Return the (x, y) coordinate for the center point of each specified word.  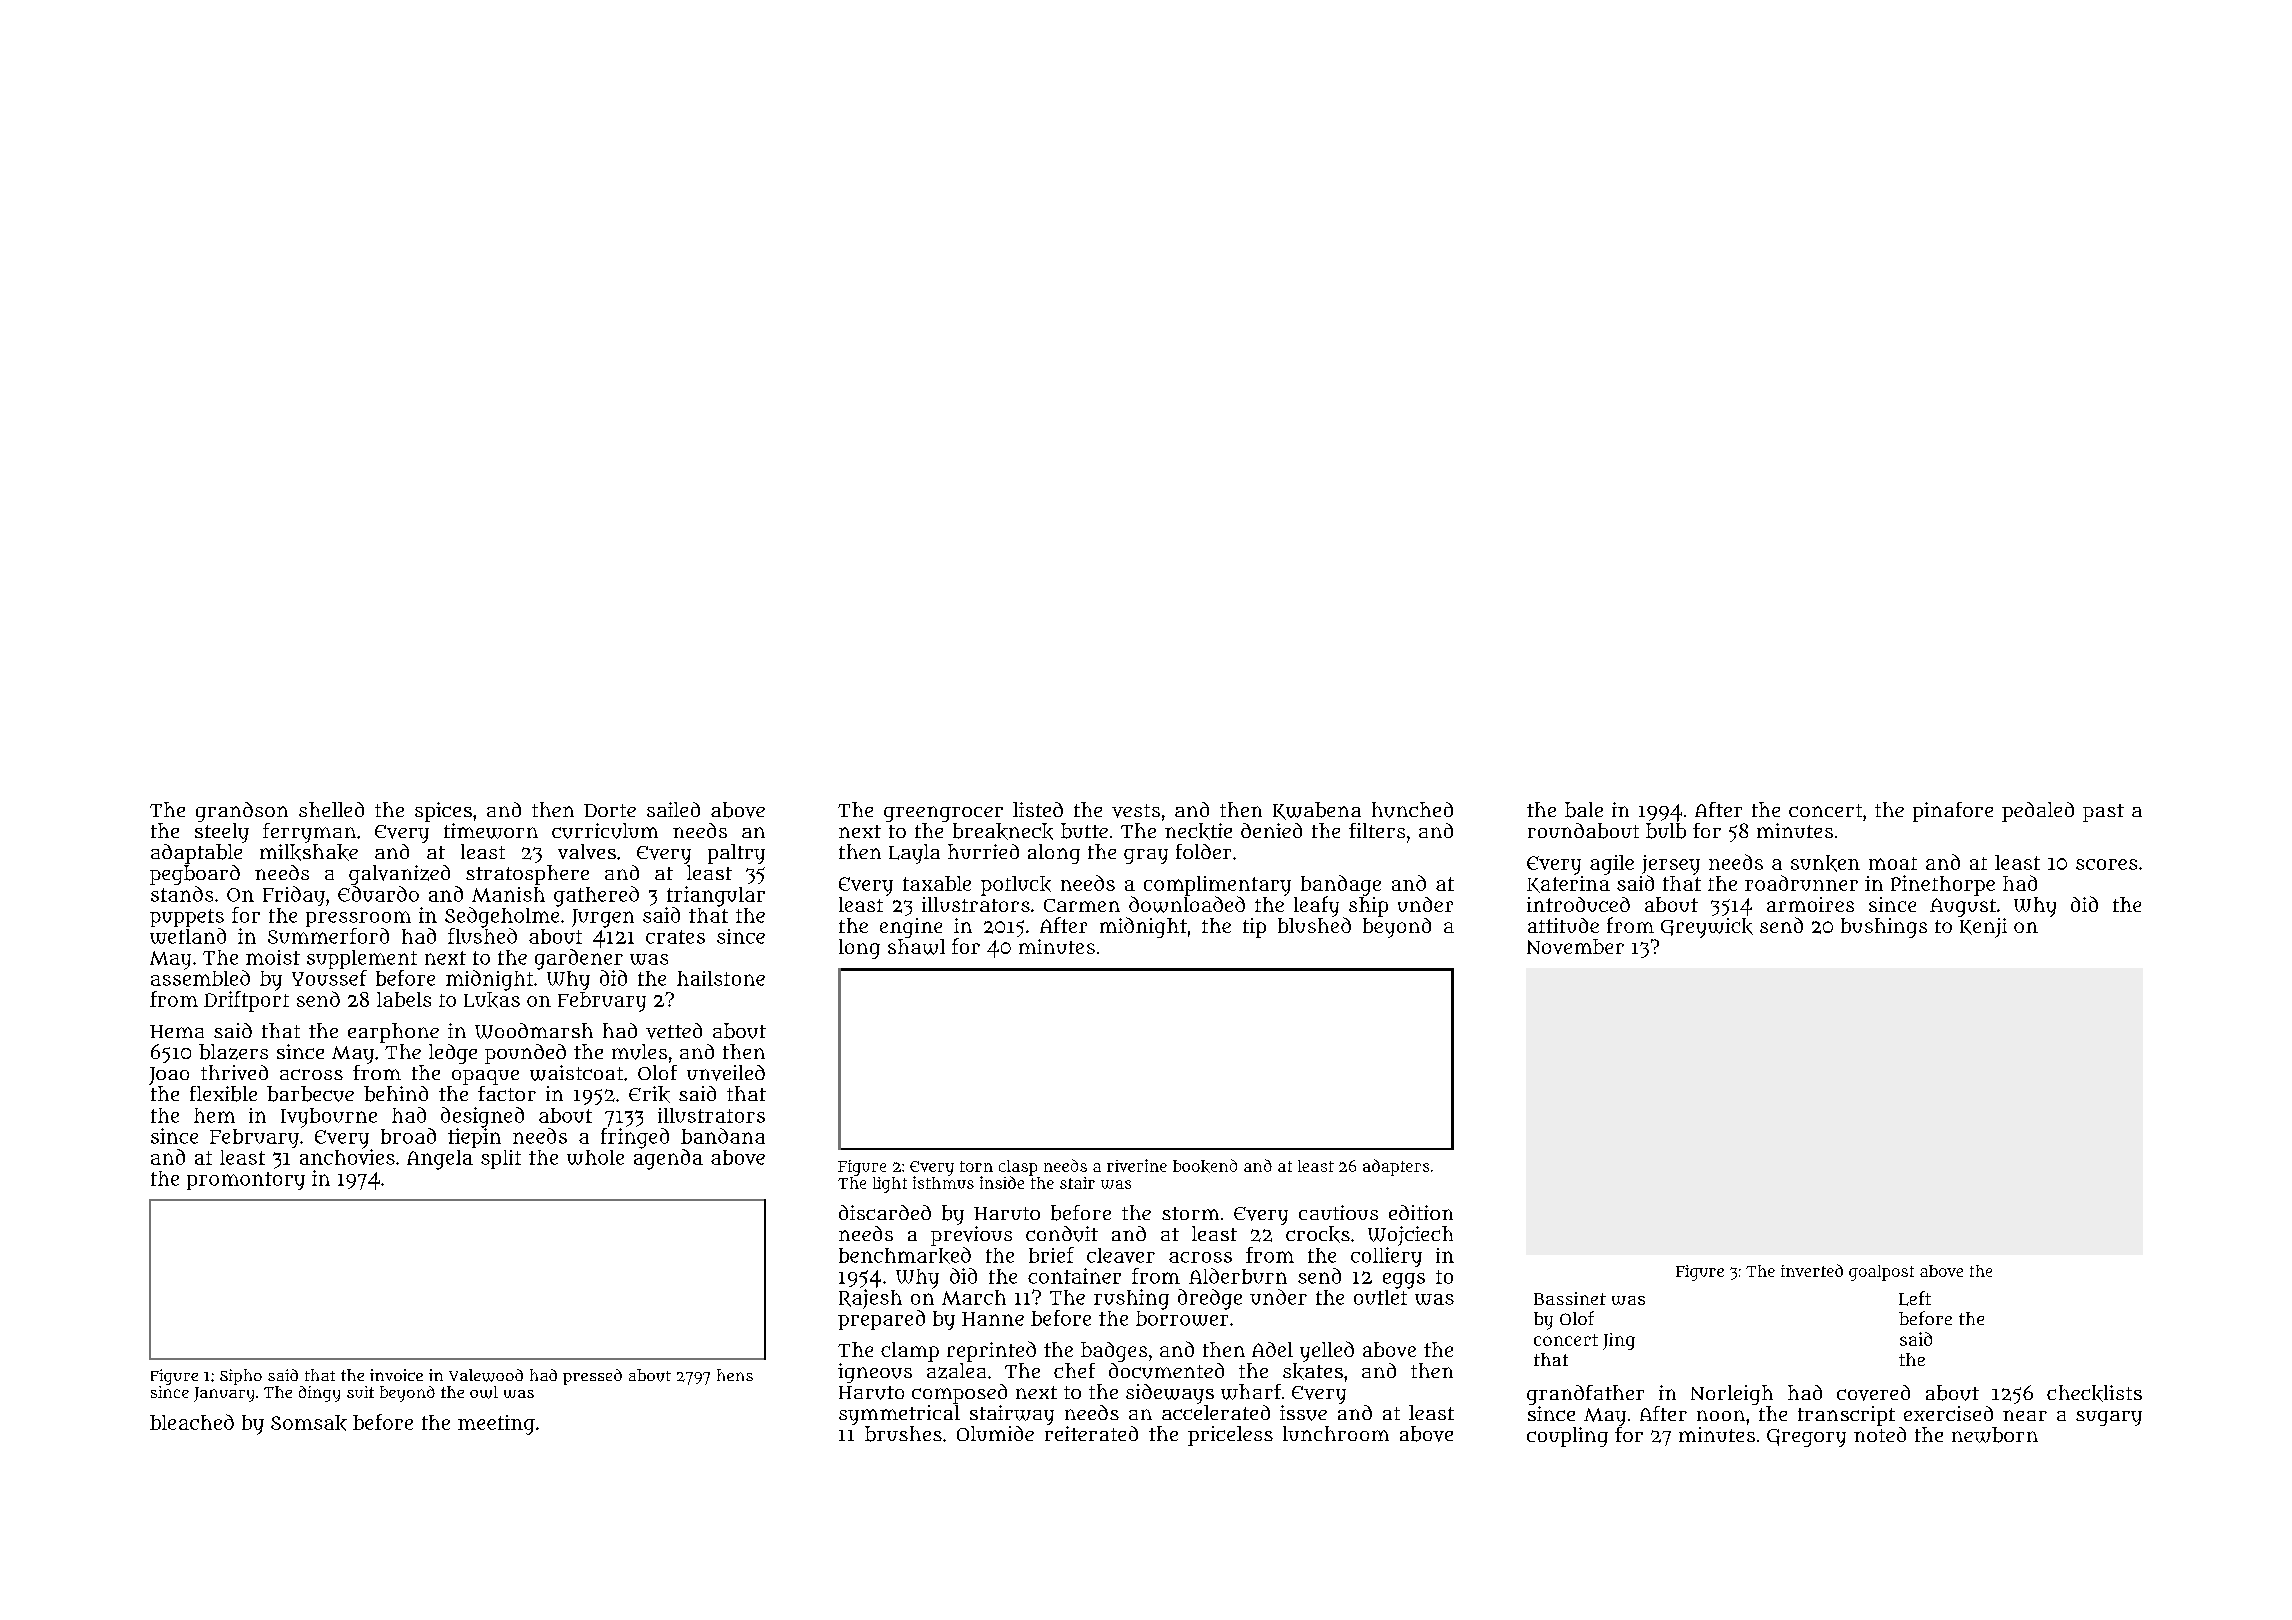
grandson (242, 812)
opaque (485, 1077)
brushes (903, 1434)
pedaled (2038, 812)
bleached (192, 1422)
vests (1136, 811)
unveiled (726, 1073)
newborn (1995, 1435)
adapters (1396, 1167)
